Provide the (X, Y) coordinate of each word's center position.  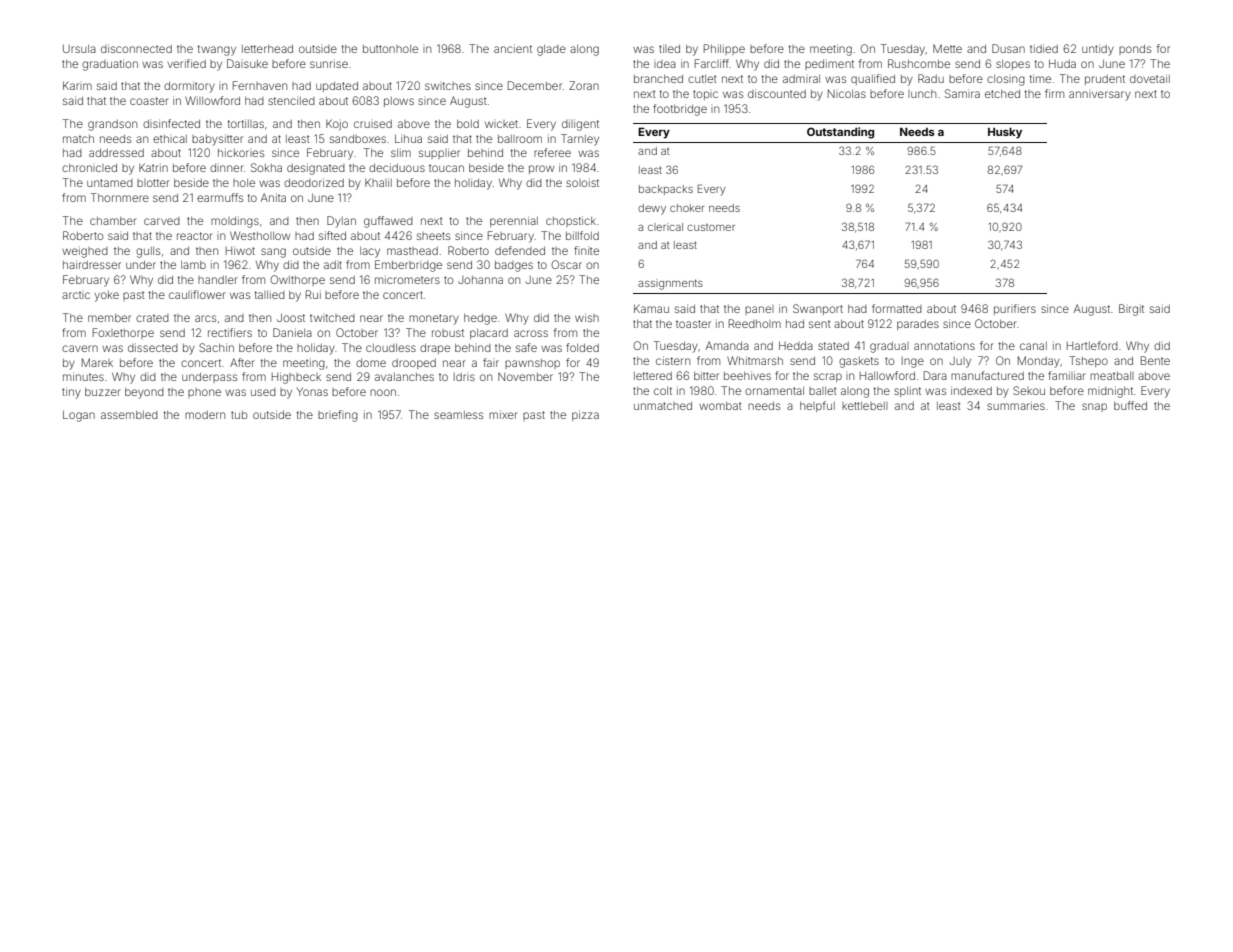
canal (1033, 346)
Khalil (378, 182)
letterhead (267, 49)
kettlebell (865, 406)
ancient (513, 48)
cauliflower (197, 294)
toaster (693, 324)
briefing (338, 416)
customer (711, 227)
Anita (273, 197)
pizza (585, 415)
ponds (1135, 50)
